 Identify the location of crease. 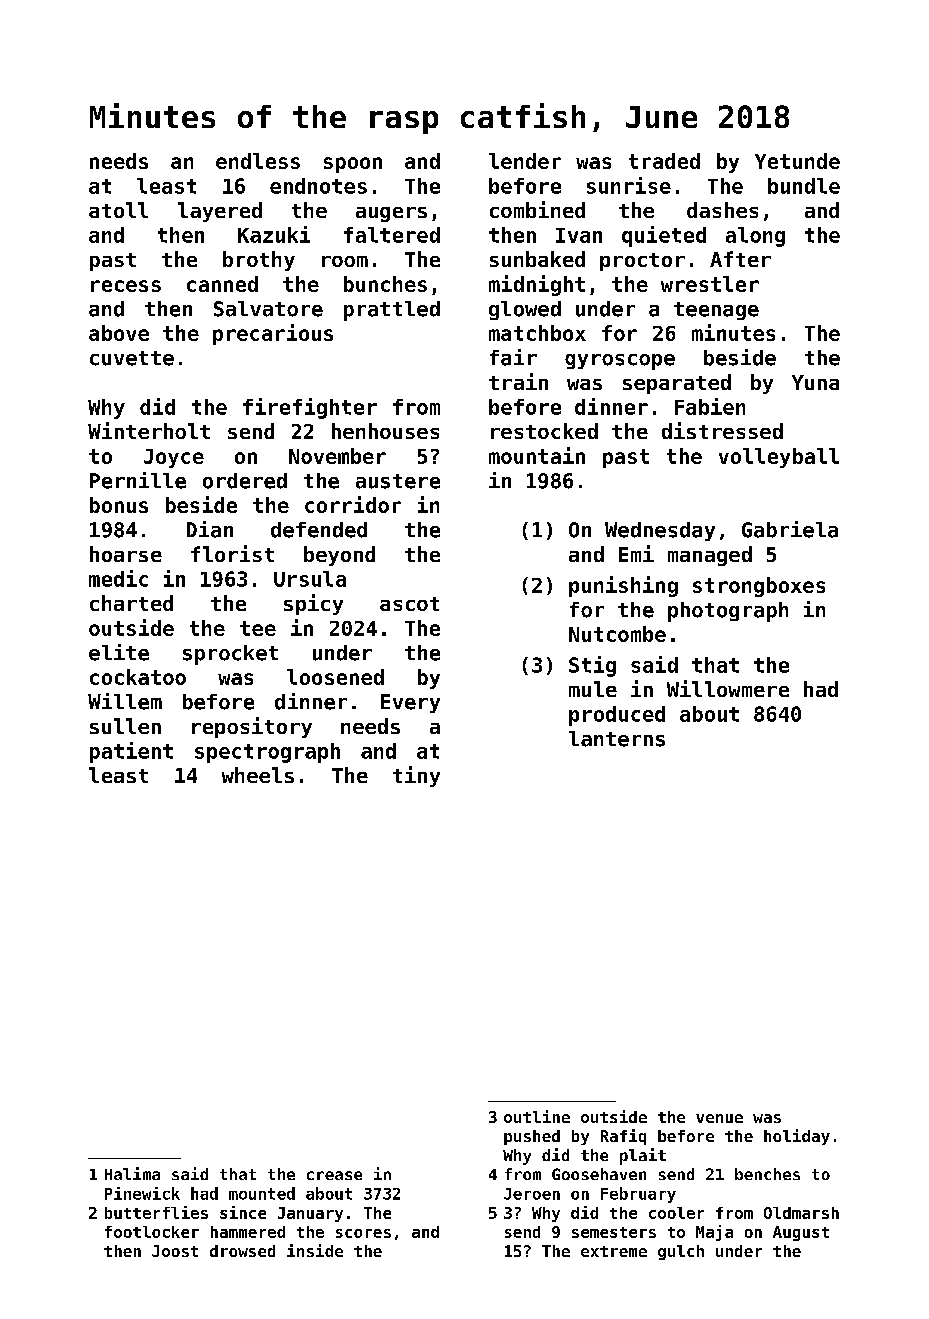
(334, 1175).
